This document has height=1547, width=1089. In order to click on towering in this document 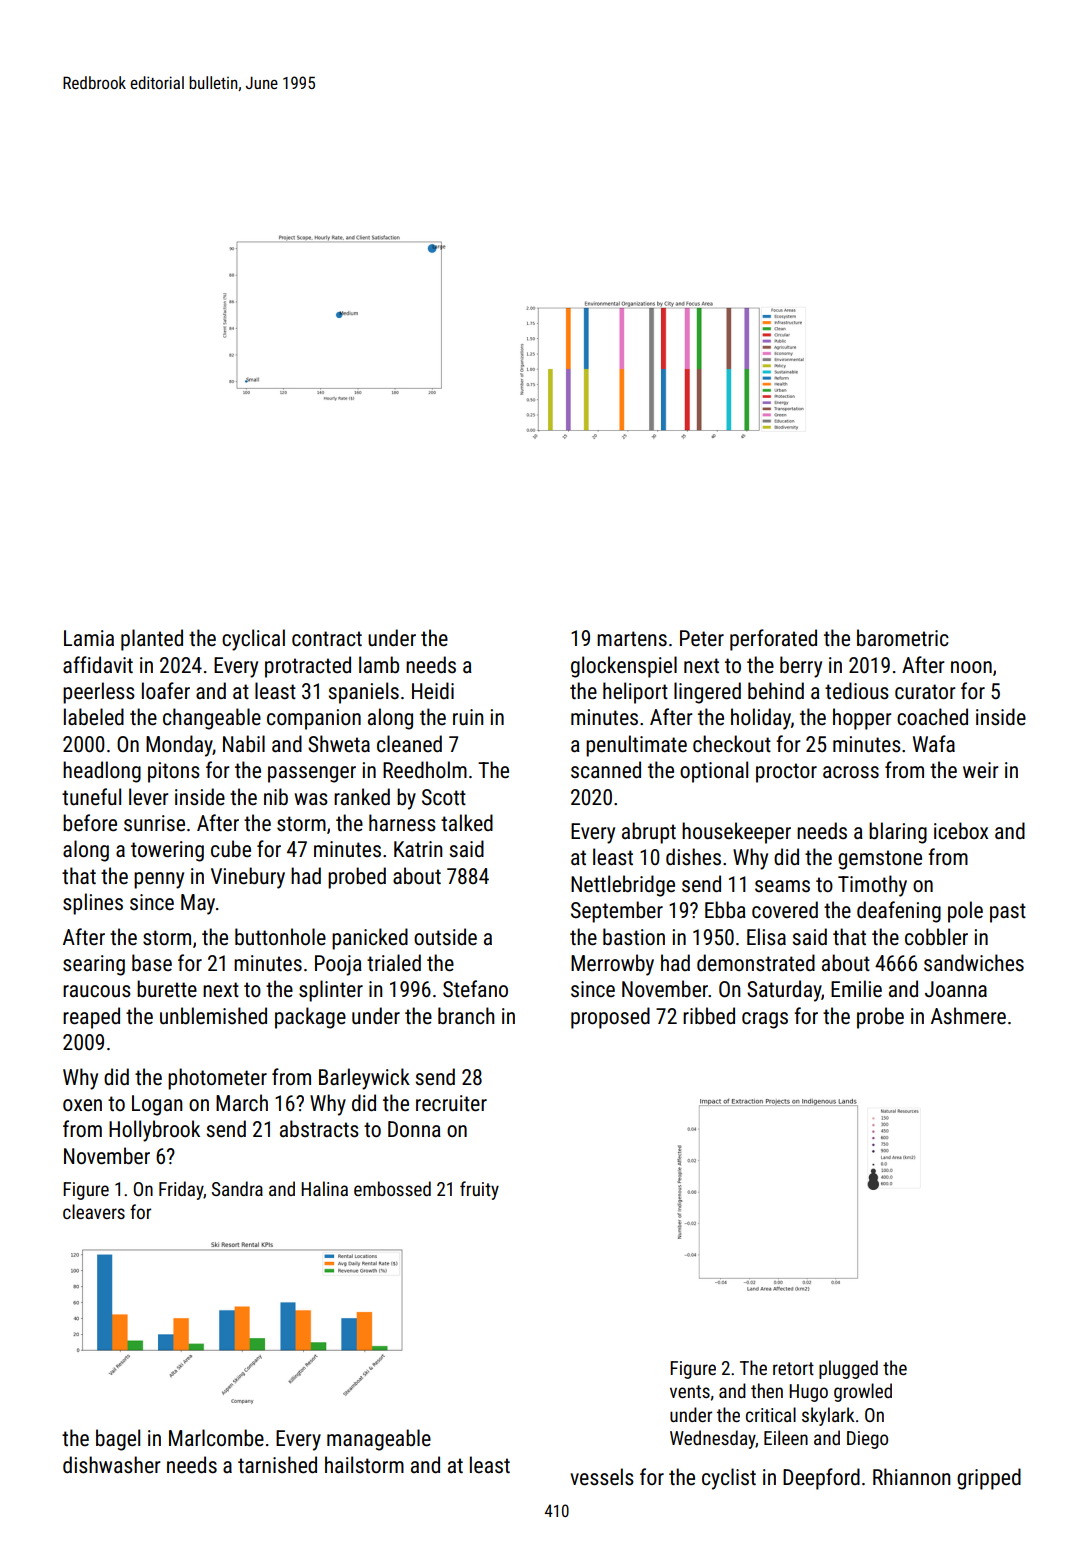, I will do `click(167, 851)`.
